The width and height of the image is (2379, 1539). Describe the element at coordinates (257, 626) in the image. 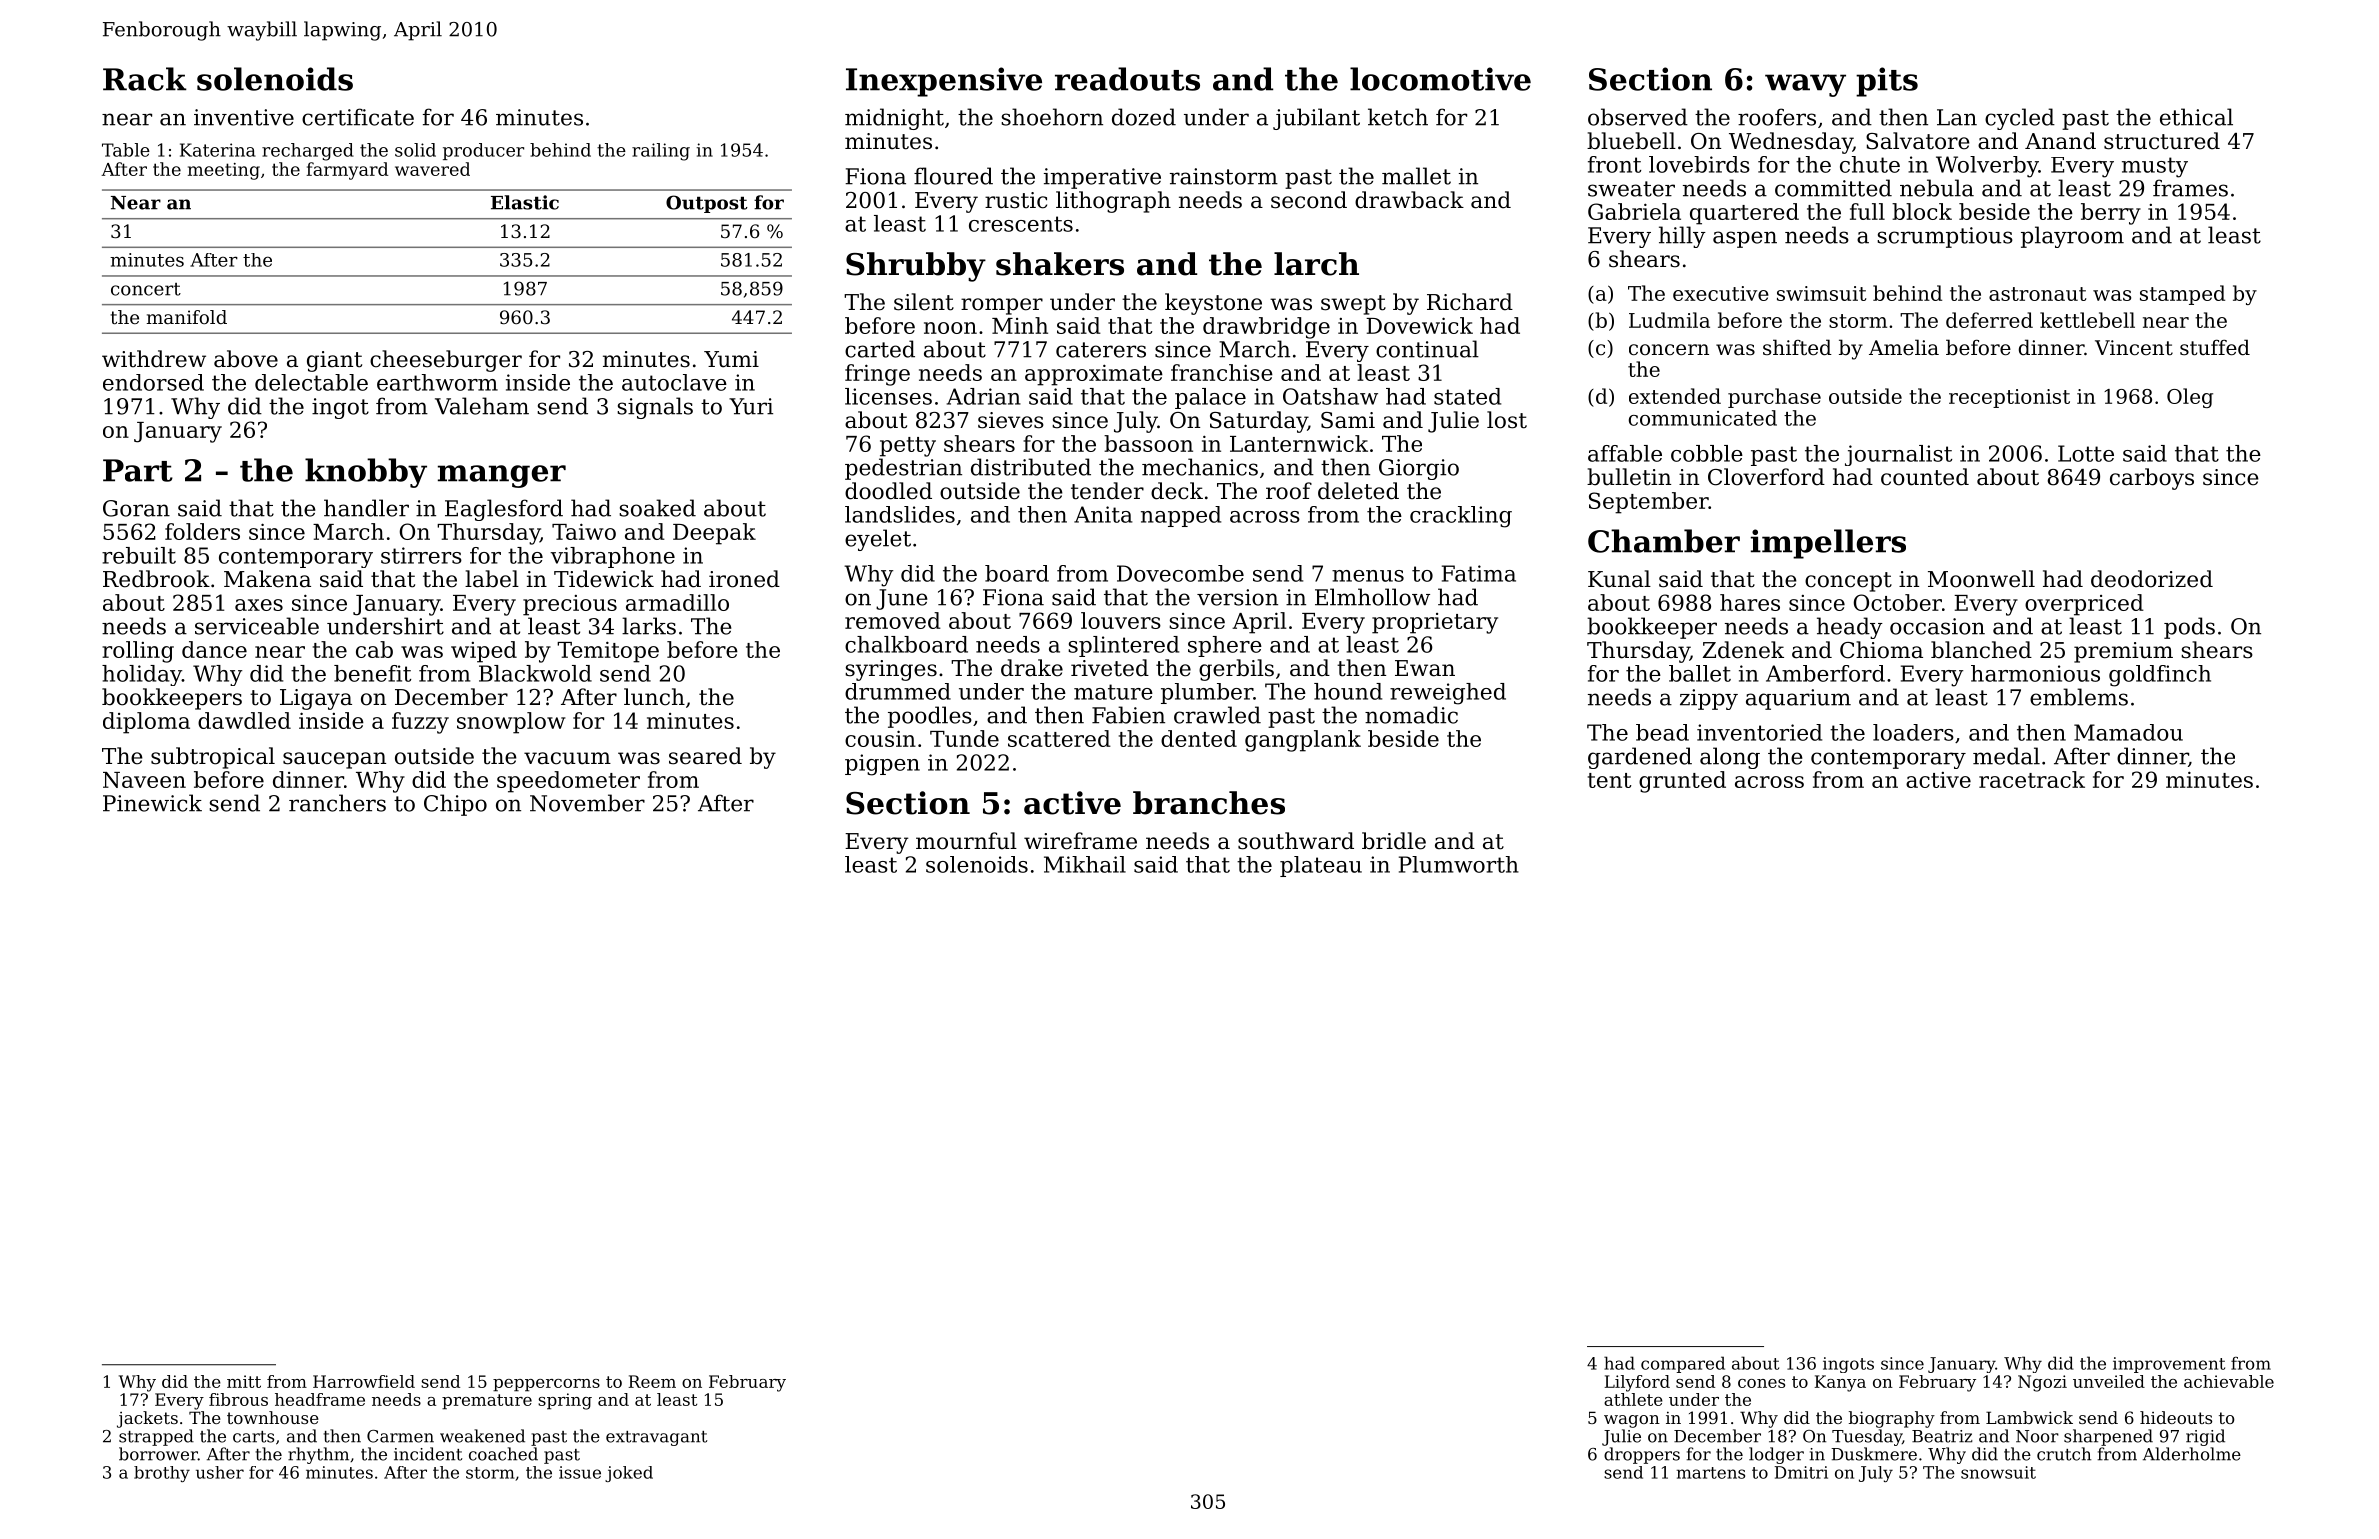

I see `serviceable` at that location.
